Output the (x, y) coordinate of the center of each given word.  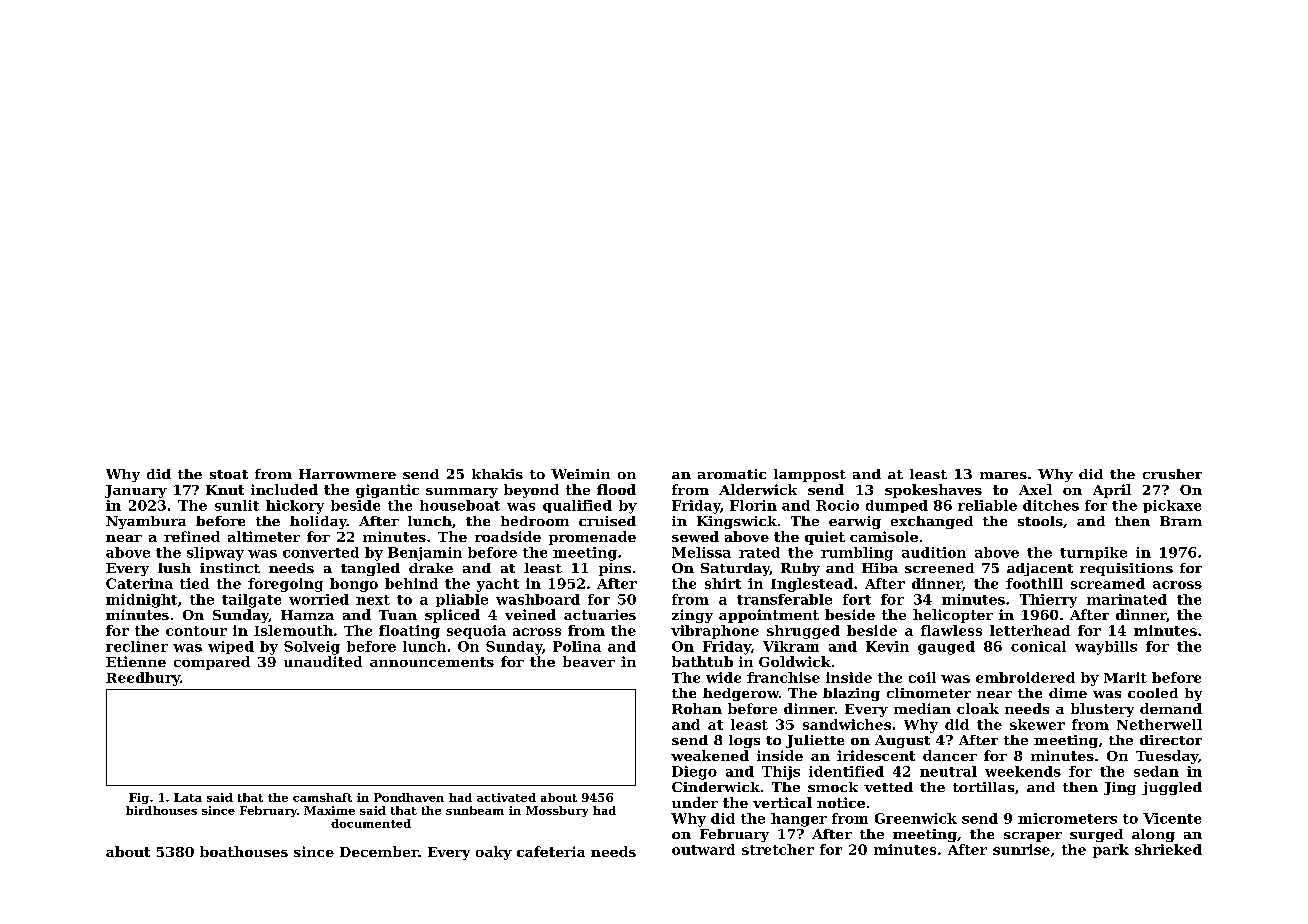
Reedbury (143, 679)
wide (723, 677)
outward (703, 849)
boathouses (244, 851)
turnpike (1093, 553)
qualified (577, 506)
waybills (1106, 648)
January (136, 491)
